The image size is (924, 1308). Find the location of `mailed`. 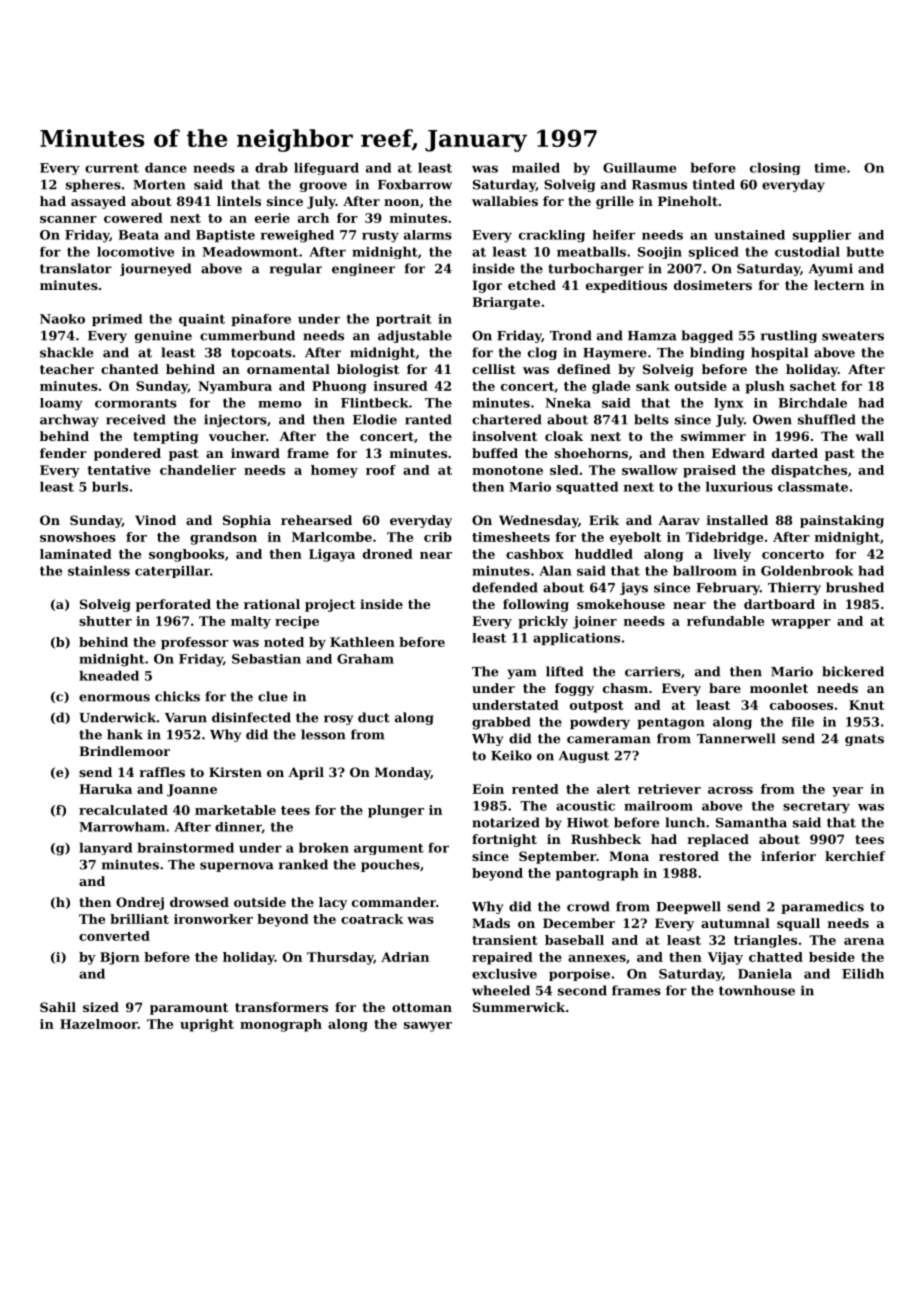

mailed is located at coordinates (536, 168).
